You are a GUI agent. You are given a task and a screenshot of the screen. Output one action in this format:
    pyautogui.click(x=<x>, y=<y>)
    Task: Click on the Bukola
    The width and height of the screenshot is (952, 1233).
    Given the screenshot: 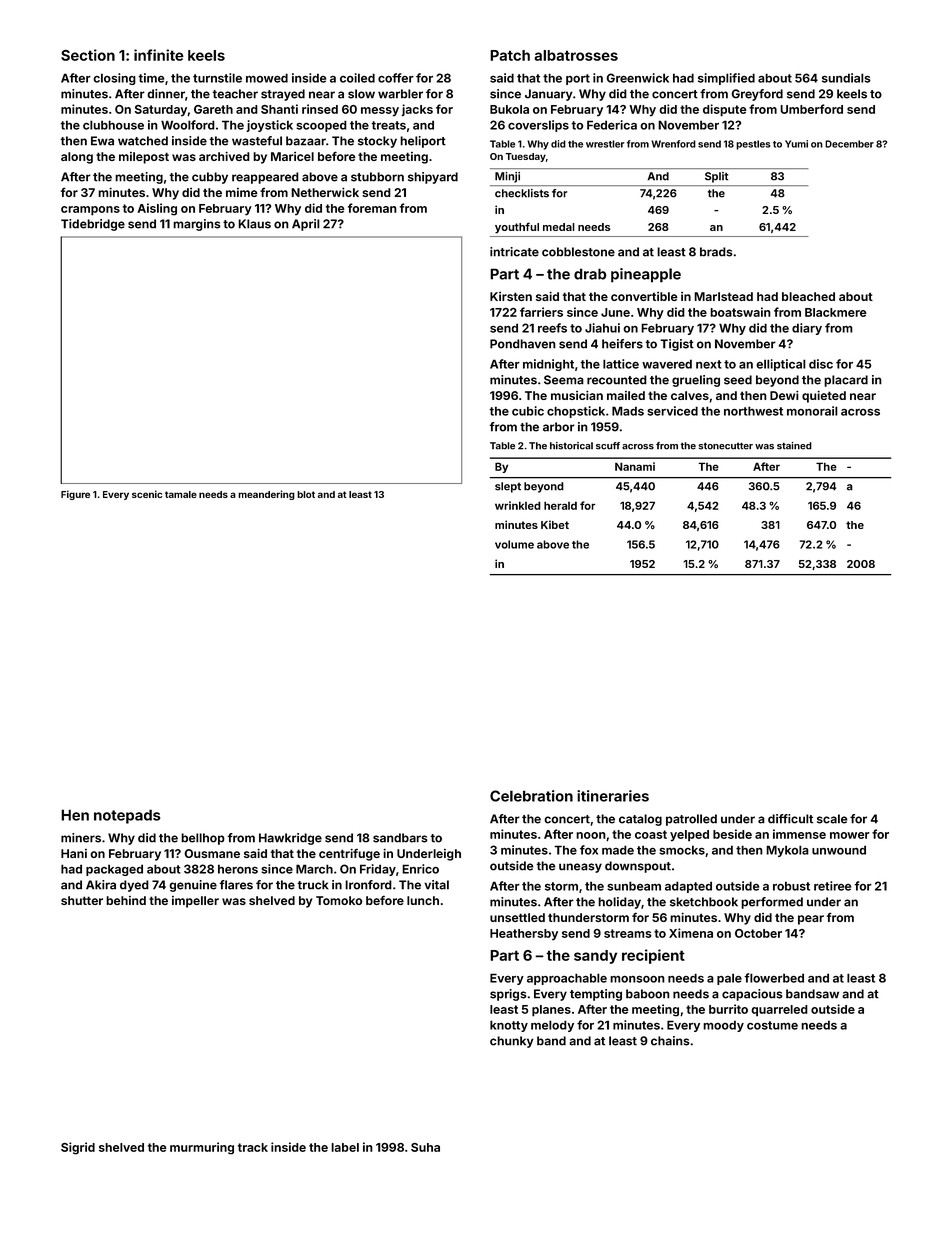 What is the action you would take?
    pyautogui.click(x=509, y=109)
